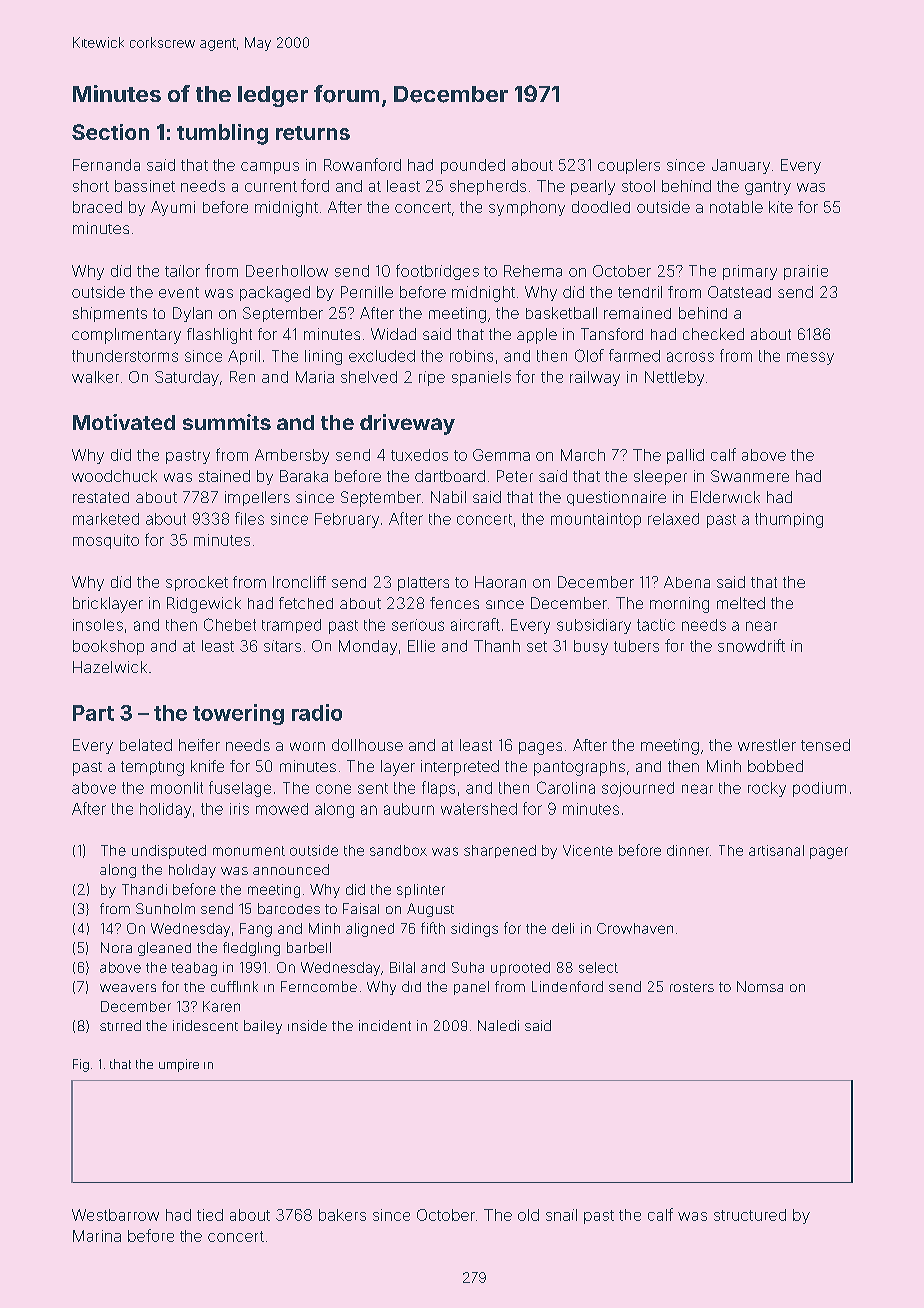 The width and height of the screenshot is (924, 1308). Describe the element at coordinates (540, 748) in the screenshot. I see `pages` at that location.
